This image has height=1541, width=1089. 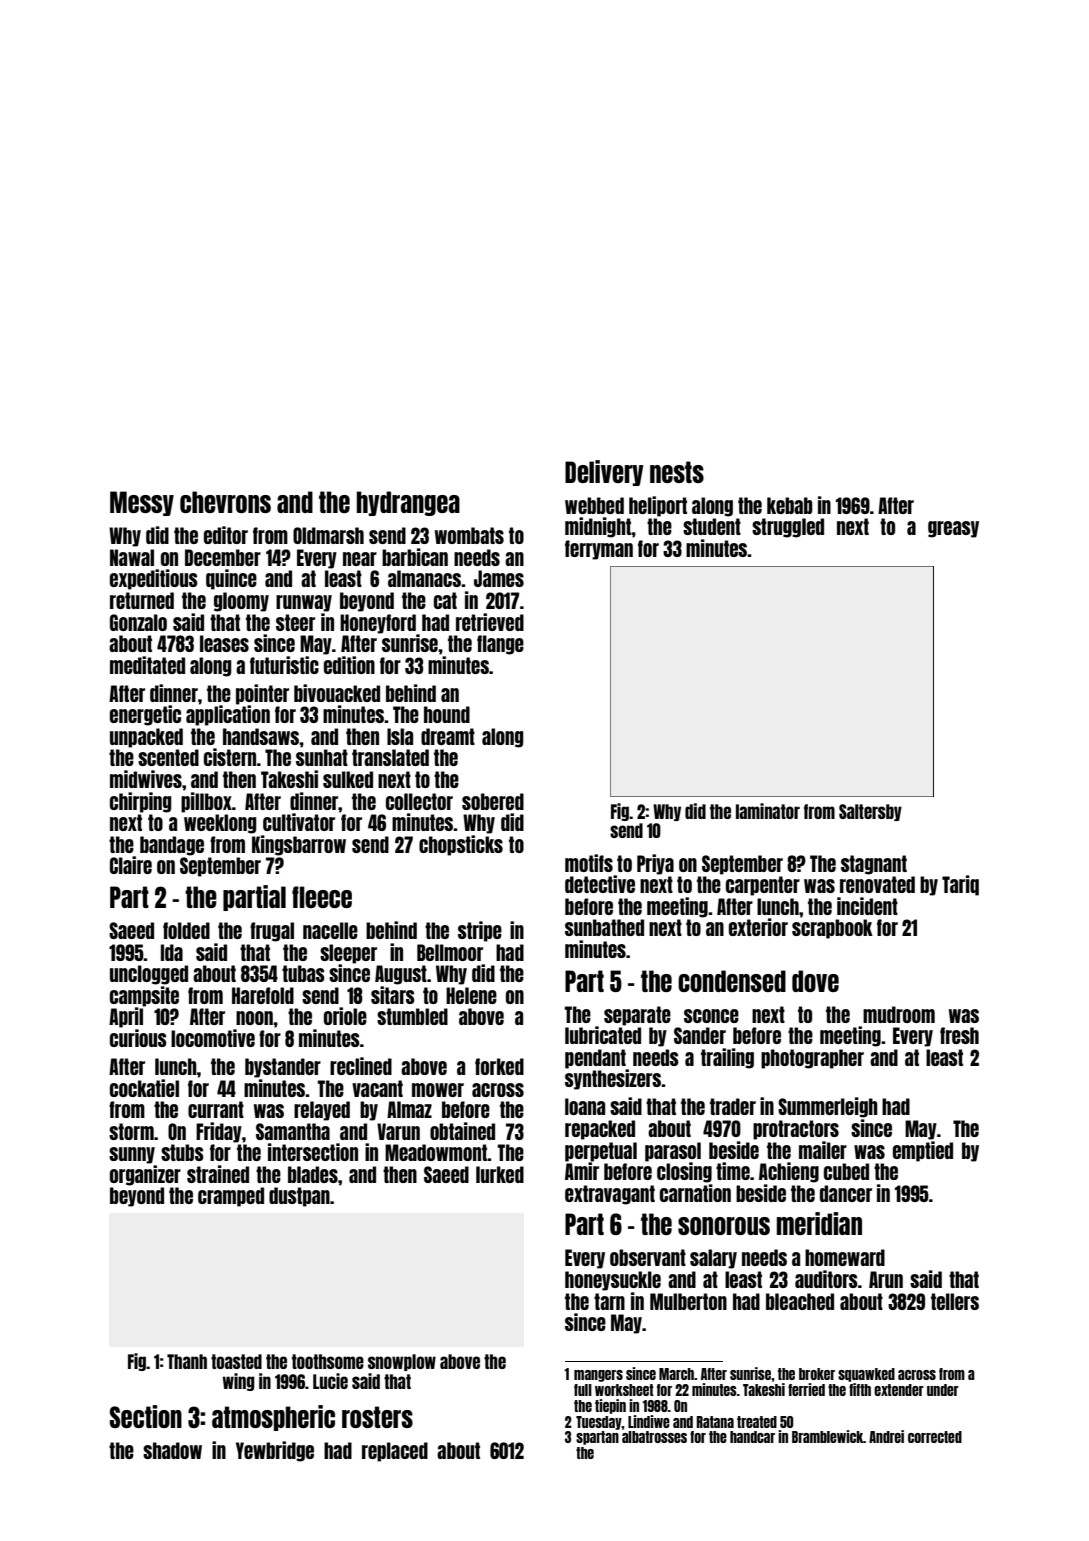 What do you see at coordinates (870, 812) in the image?
I see `Saltersby` at bounding box center [870, 812].
